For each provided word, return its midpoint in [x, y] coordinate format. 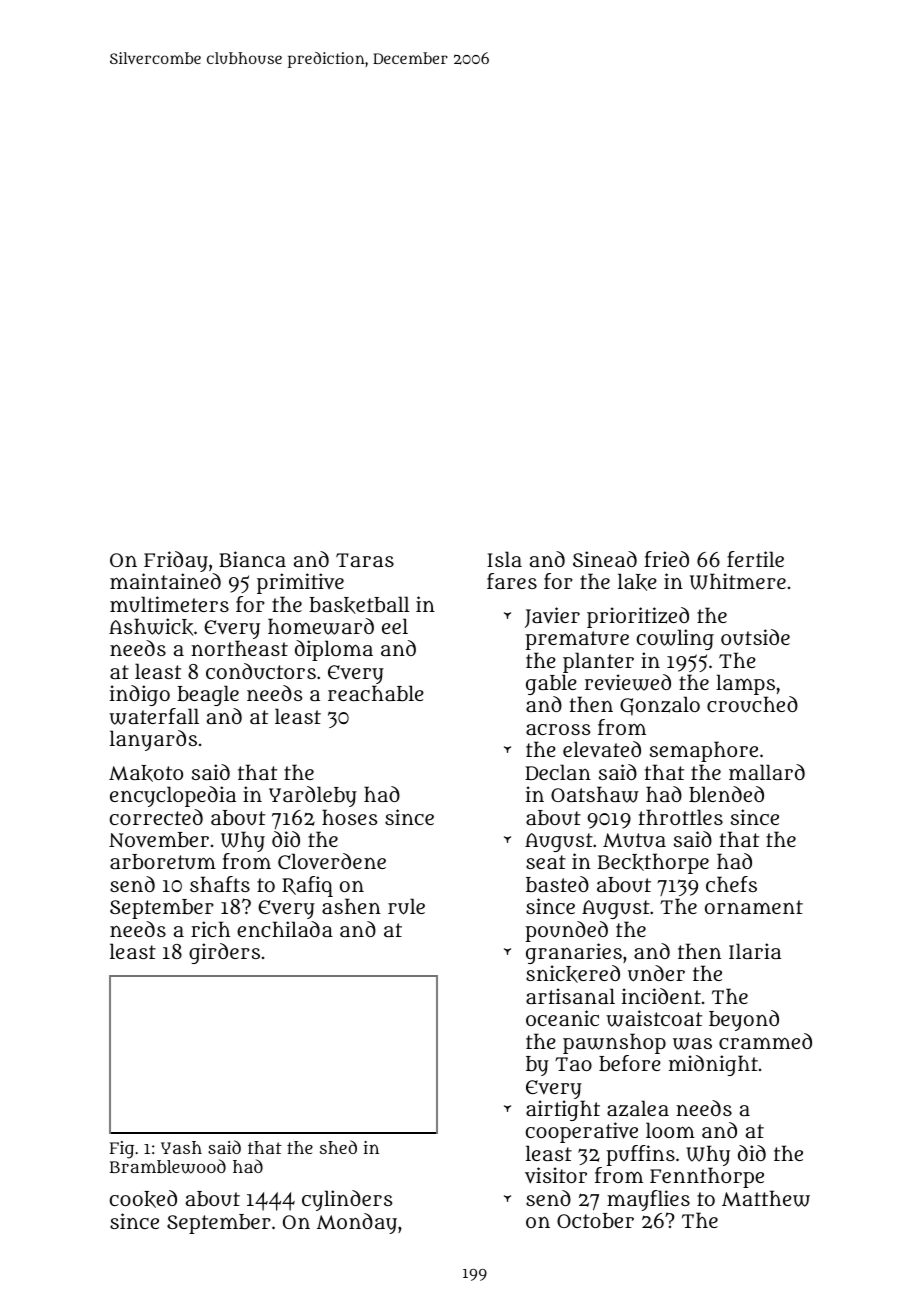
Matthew [766, 1198]
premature [577, 640]
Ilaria [755, 951]
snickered [573, 974]
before [630, 1063]
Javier [552, 617]
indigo [140, 695]
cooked [143, 1199]
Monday [357, 1223]
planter [598, 662]
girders [224, 953]
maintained [165, 581]
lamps [745, 685]
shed [338, 1147]
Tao [573, 1064]
